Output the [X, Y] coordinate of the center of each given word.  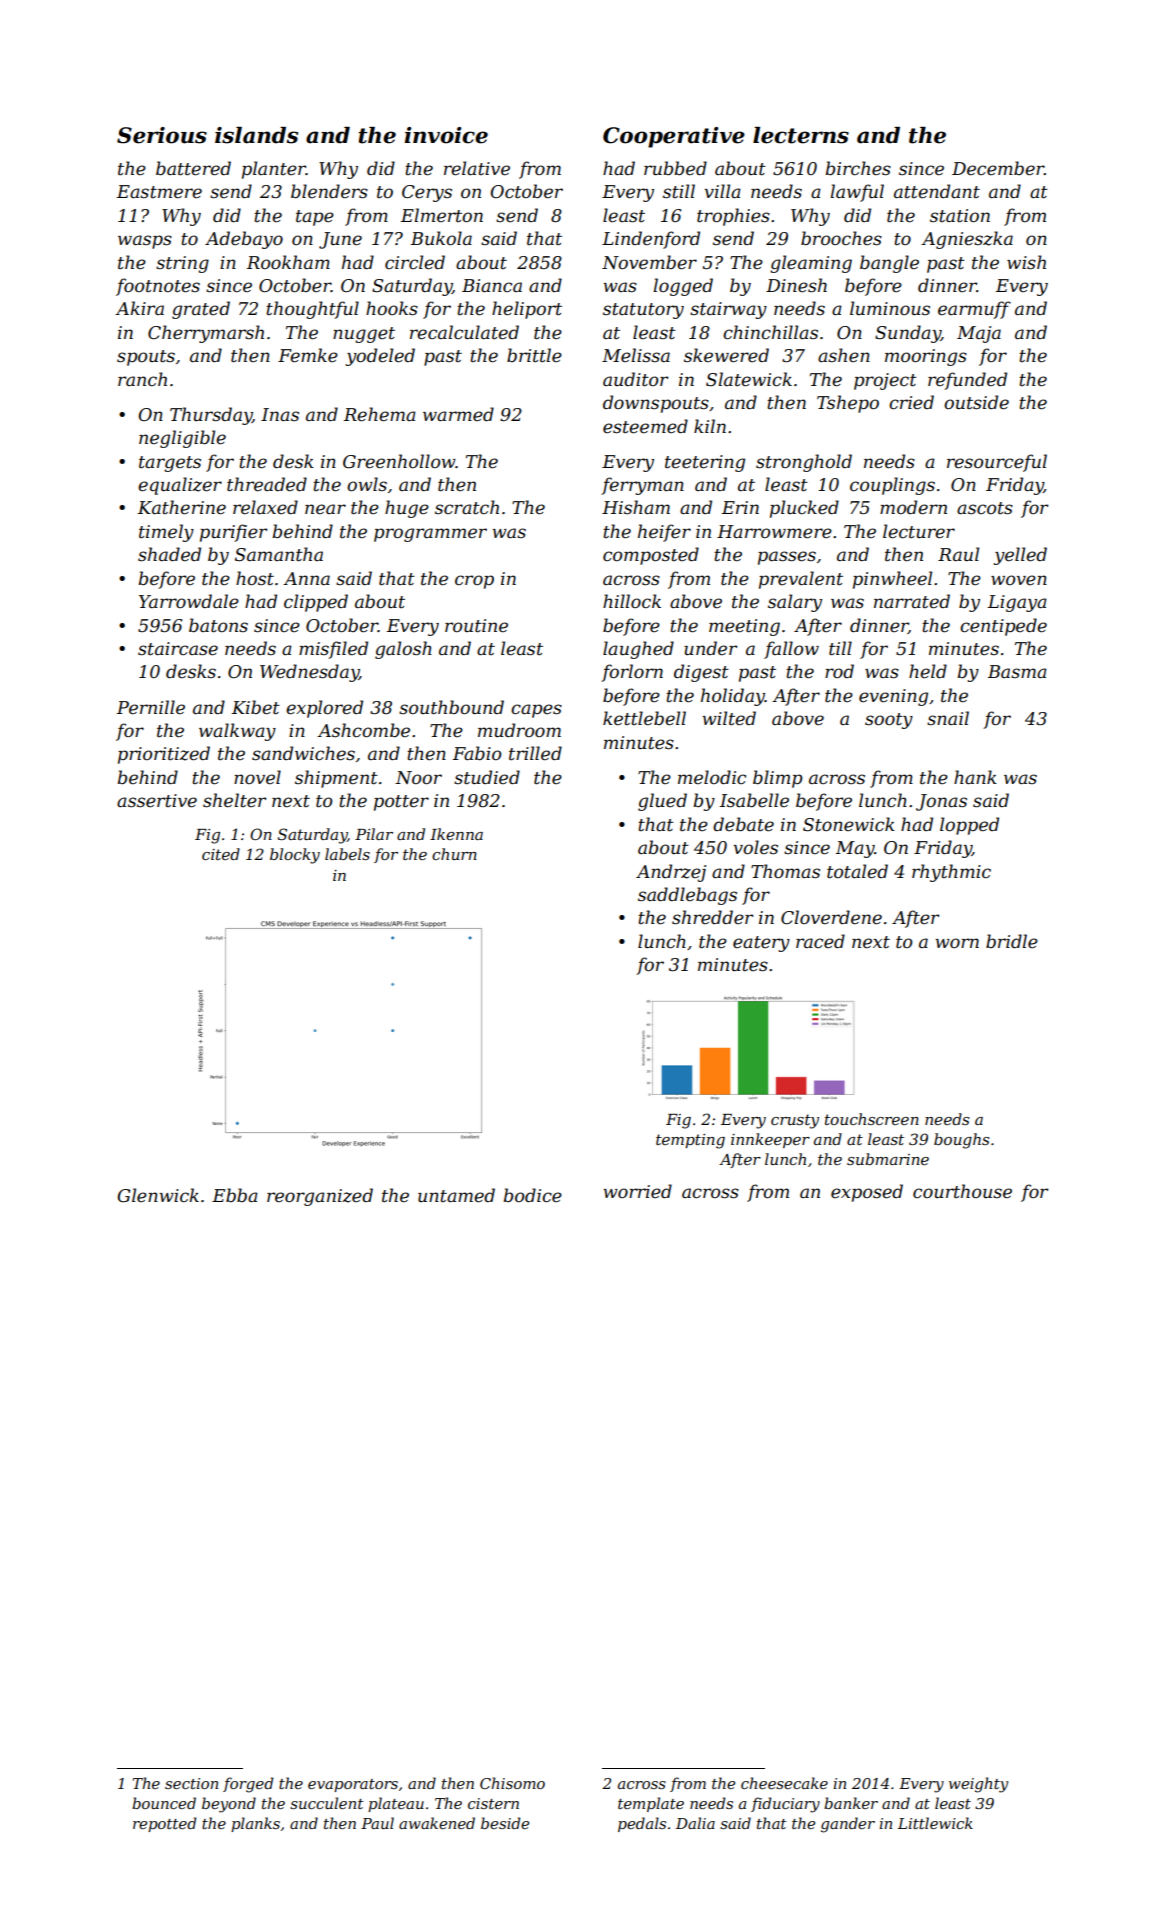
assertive [157, 801]
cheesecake [784, 1783]
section [191, 1783]
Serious [162, 135]
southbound [451, 707]
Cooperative [674, 137]
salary [795, 603]
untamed [456, 1195]
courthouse [962, 1191]
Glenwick [158, 1195]
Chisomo [512, 1783]
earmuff [974, 310]
